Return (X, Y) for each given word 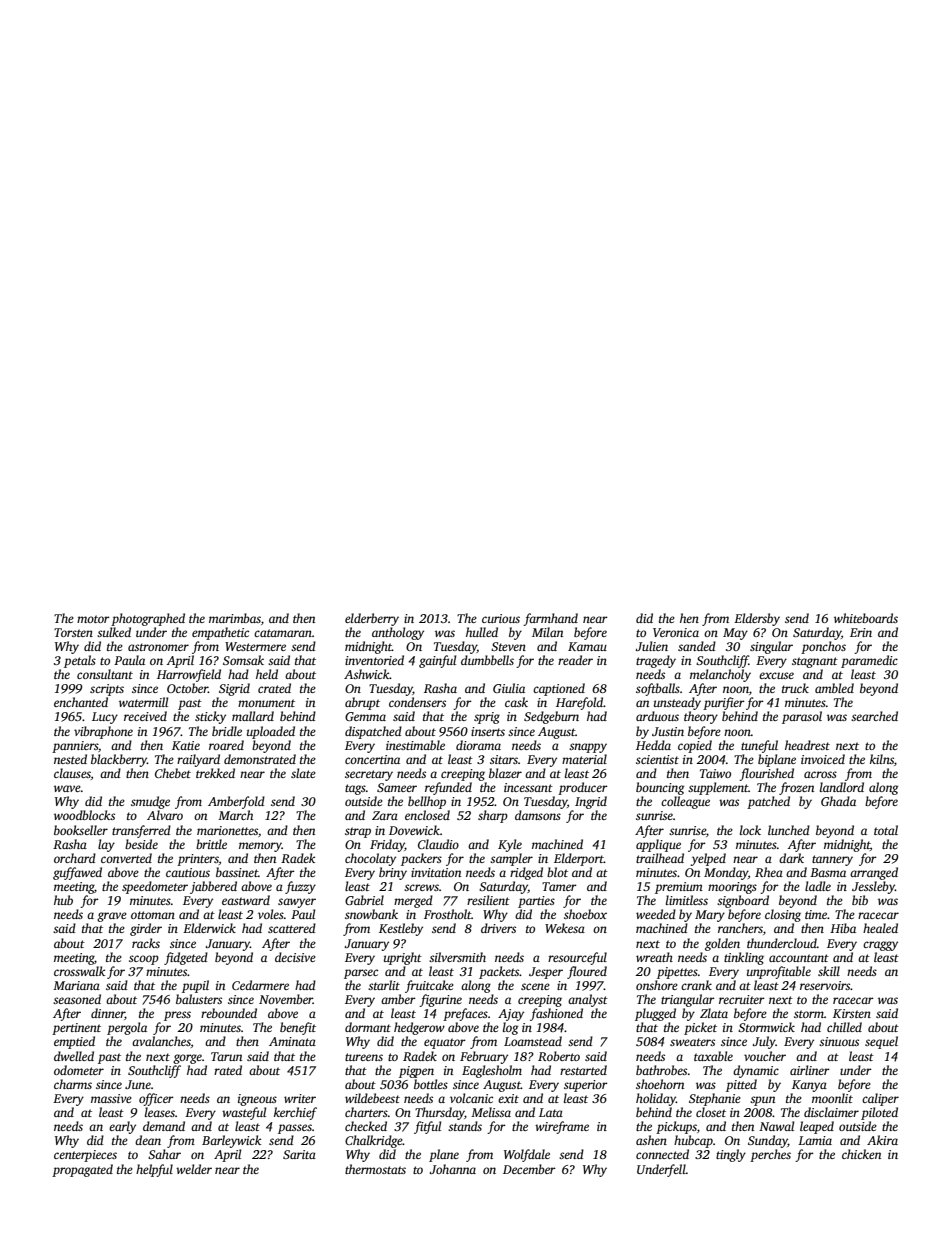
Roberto (559, 1056)
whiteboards (866, 618)
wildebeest (372, 1098)
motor (93, 619)
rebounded (229, 1013)
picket (700, 1028)
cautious (188, 872)
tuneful (759, 746)
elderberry (372, 619)
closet (711, 1112)
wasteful (244, 1113)
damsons (538, 815)
